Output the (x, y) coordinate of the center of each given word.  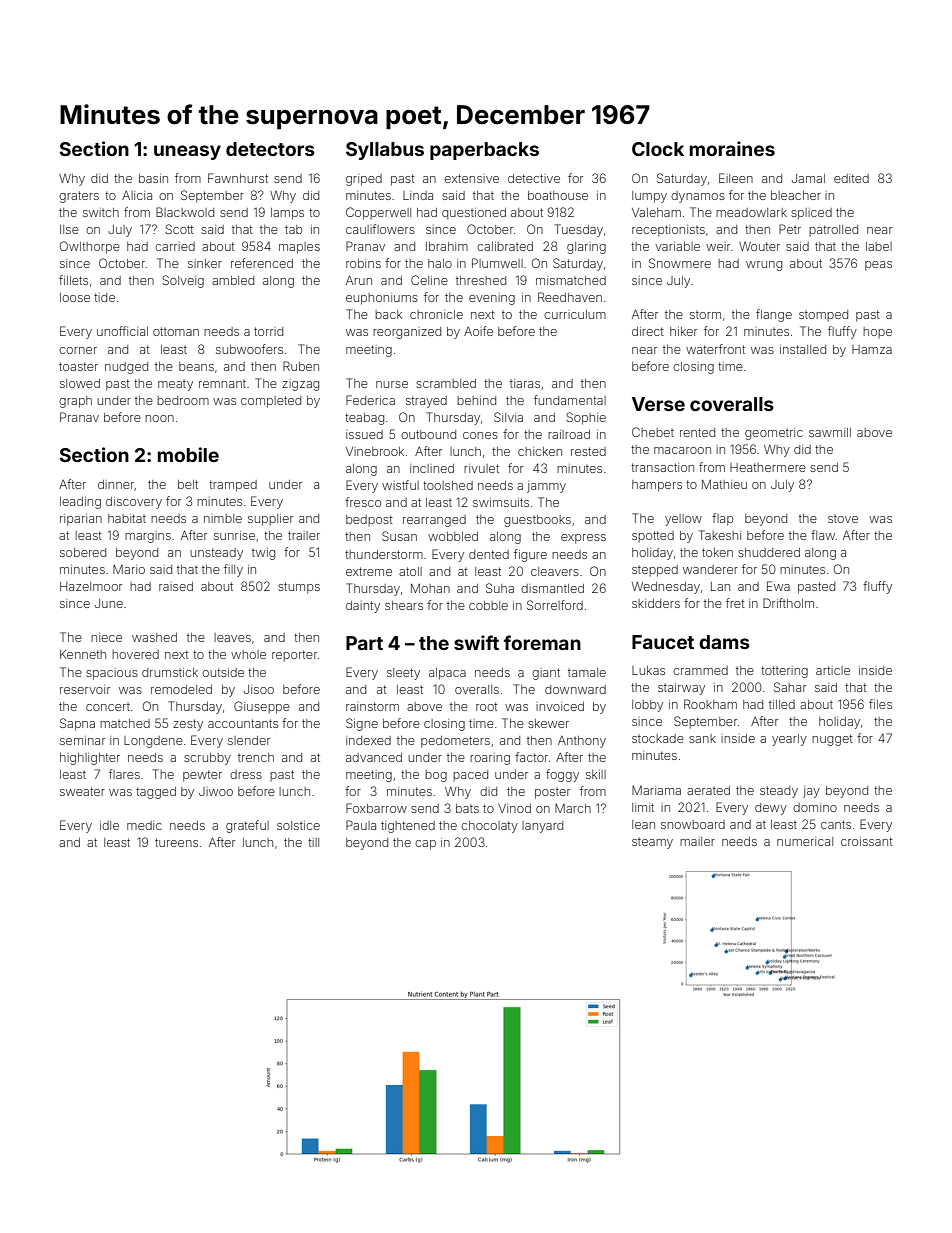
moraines (732, 148)
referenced (262, 263)
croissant (867, 841)
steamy (652, 843)
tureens (176, 842)
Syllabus (385, 151)
